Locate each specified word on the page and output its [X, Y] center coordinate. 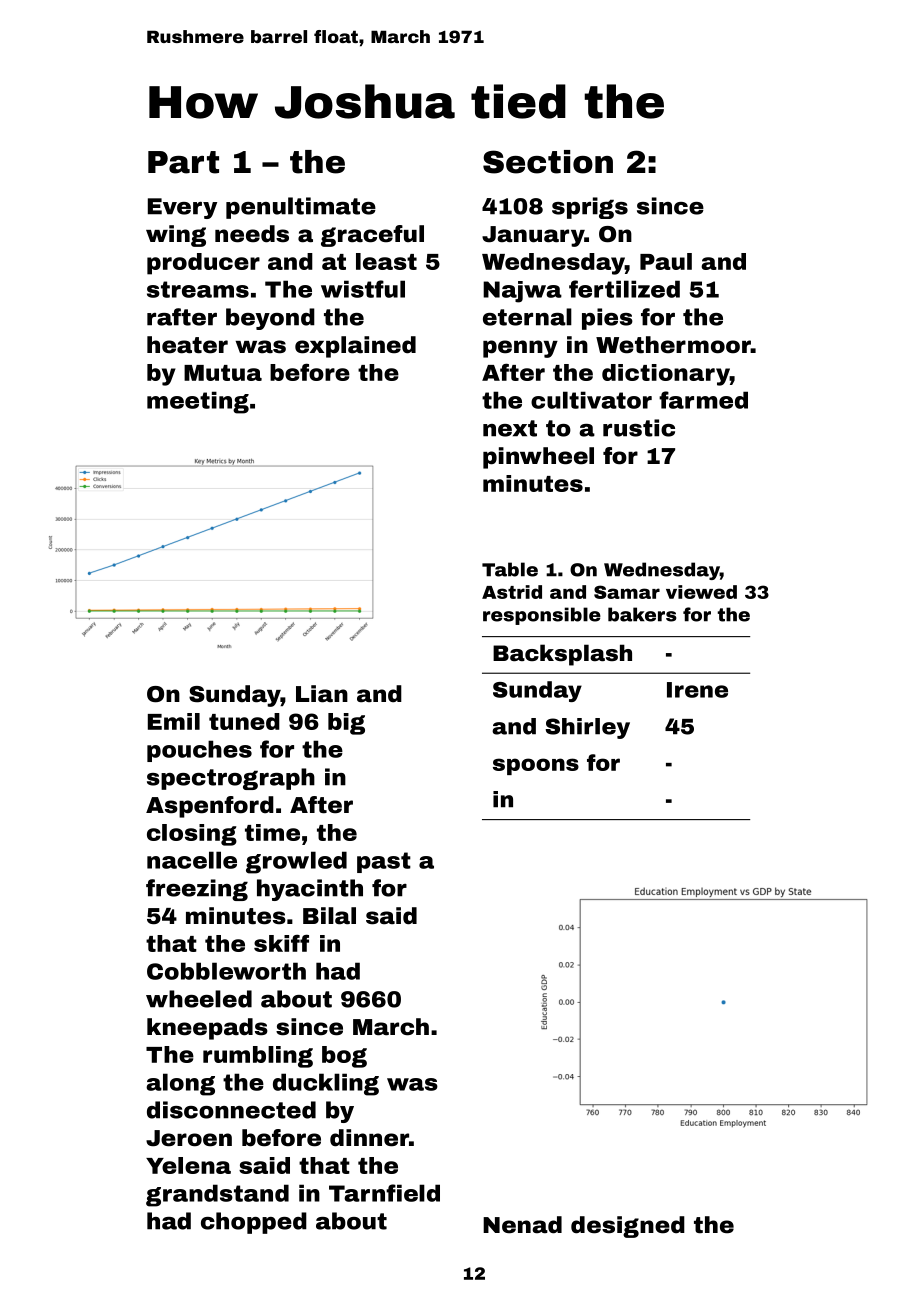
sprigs [590, 208]
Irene [697, 690]
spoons [536, 766]
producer [203, 264]
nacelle [192, 860]
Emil [174, 721]
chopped [254, 1223]
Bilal [329, 916]
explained [355, 347]
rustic [639, 428]
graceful [372, 236]
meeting [198, 402]
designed [628, 1227]
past [384, 862]
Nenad [522, 1225]
